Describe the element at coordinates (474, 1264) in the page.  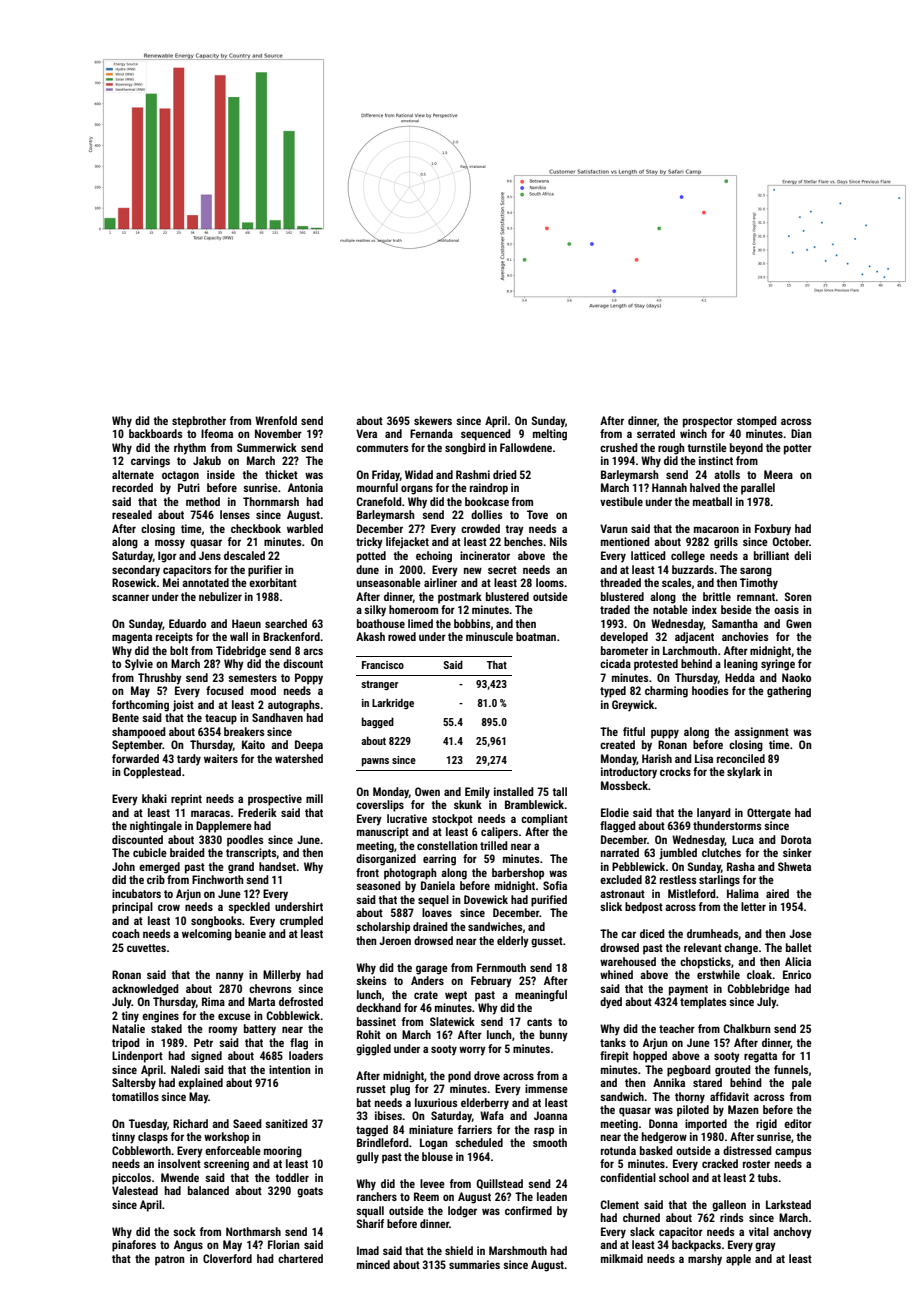
I see `summaries` at that location.
